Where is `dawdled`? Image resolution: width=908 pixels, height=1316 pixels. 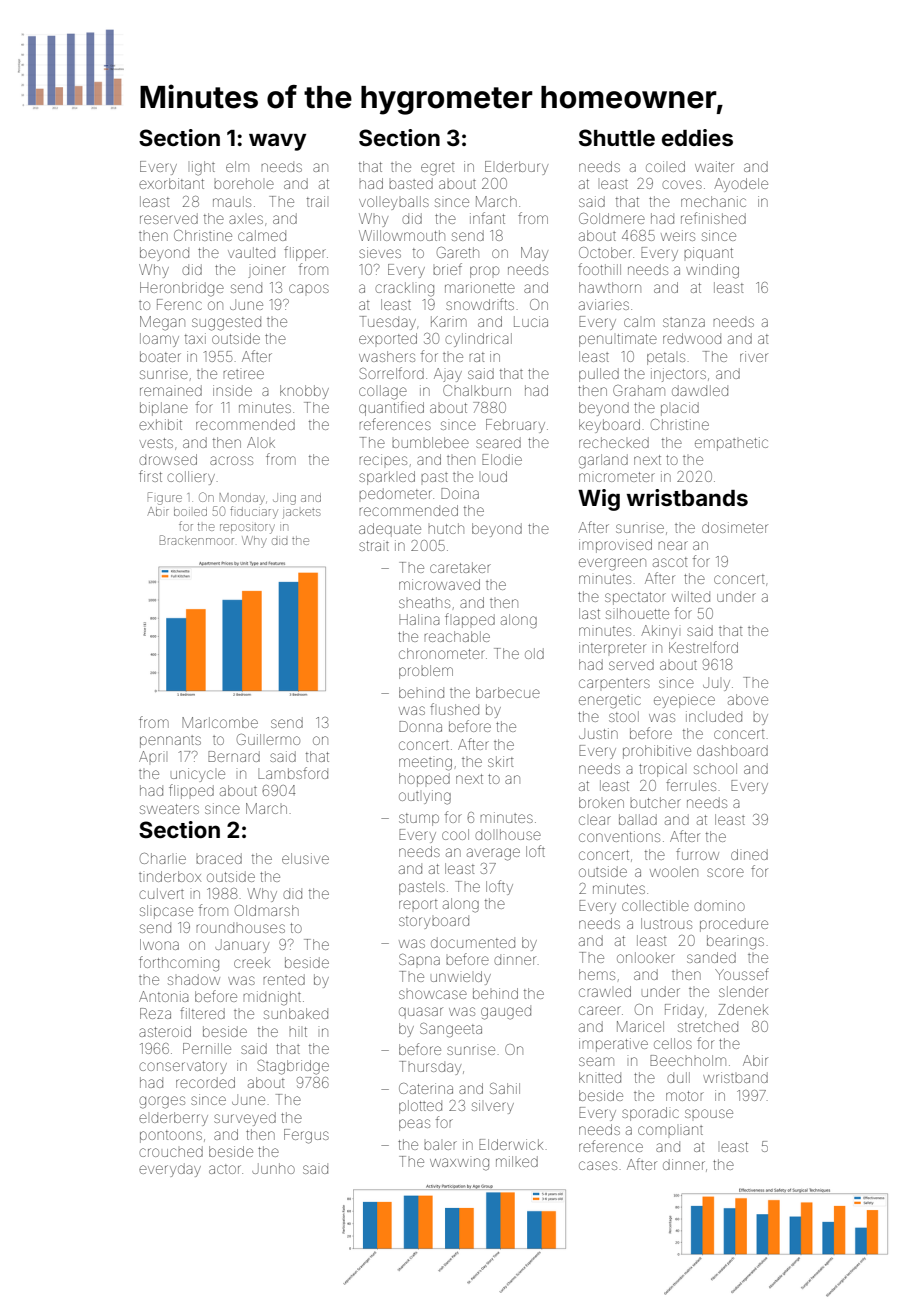
dawdled is located at coordinates (700, 390).
